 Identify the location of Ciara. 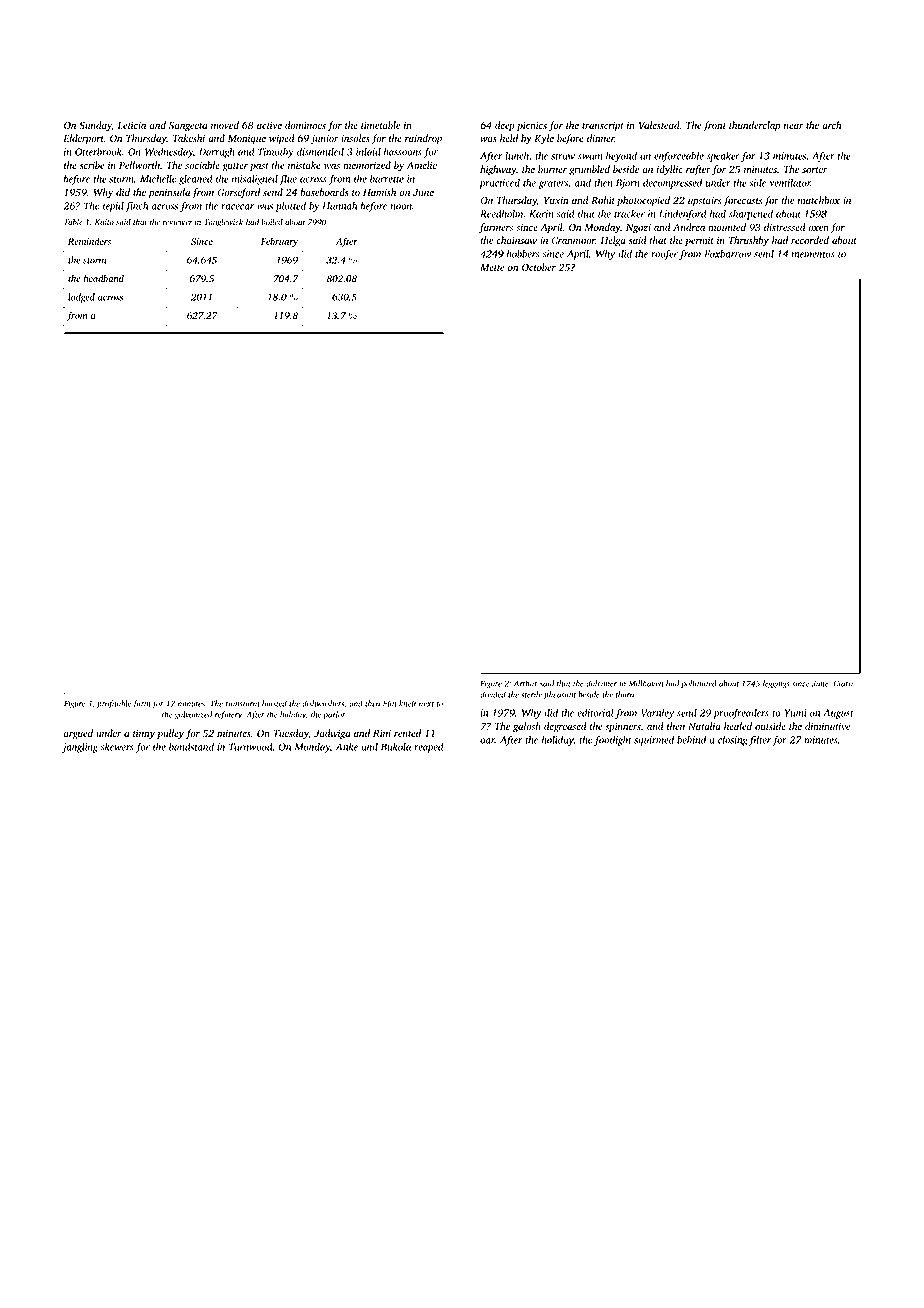
(843, 683).
